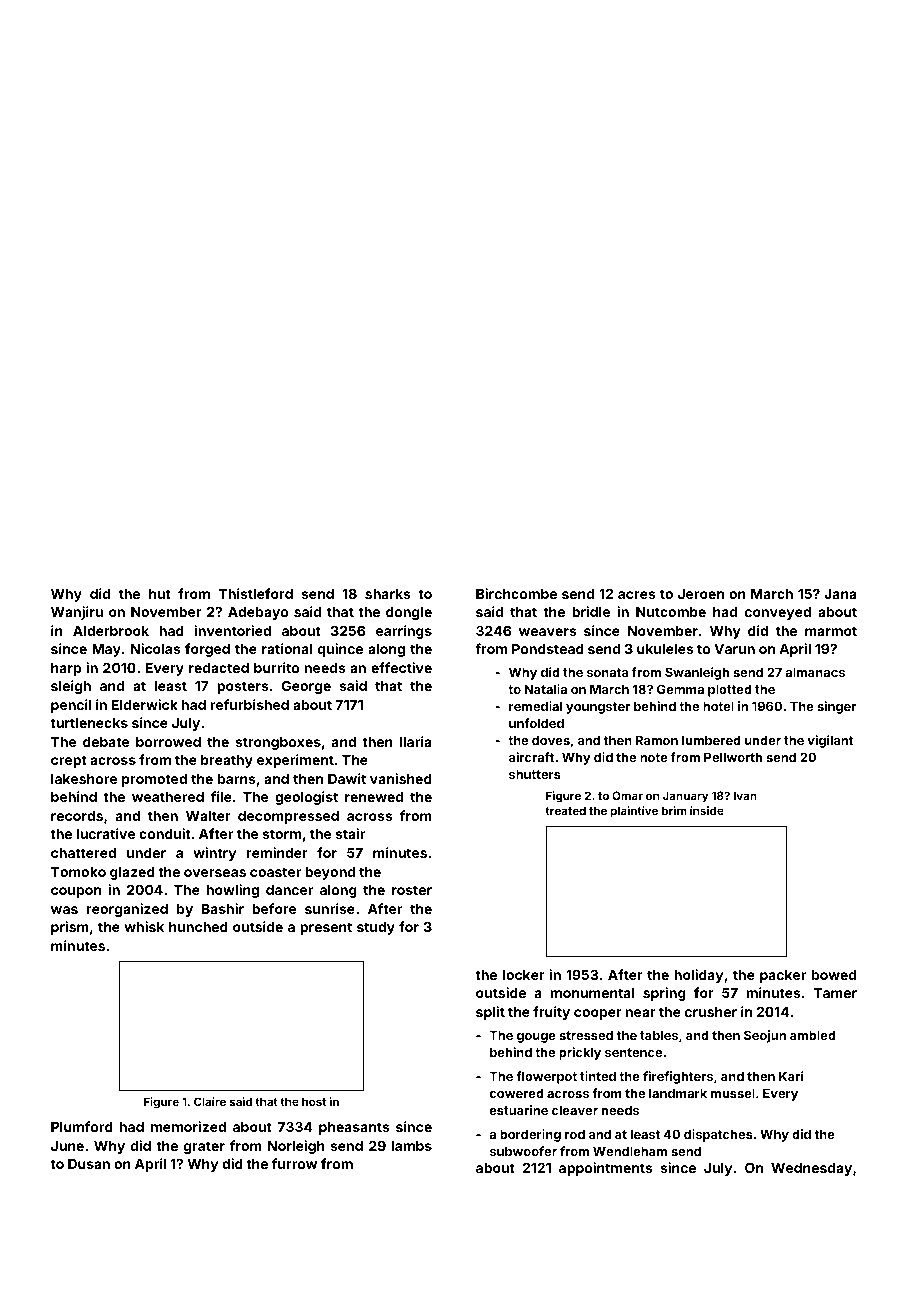  Describe the element at coordinates (204, 1147) in the screenshot. I see `grater` at that location.
